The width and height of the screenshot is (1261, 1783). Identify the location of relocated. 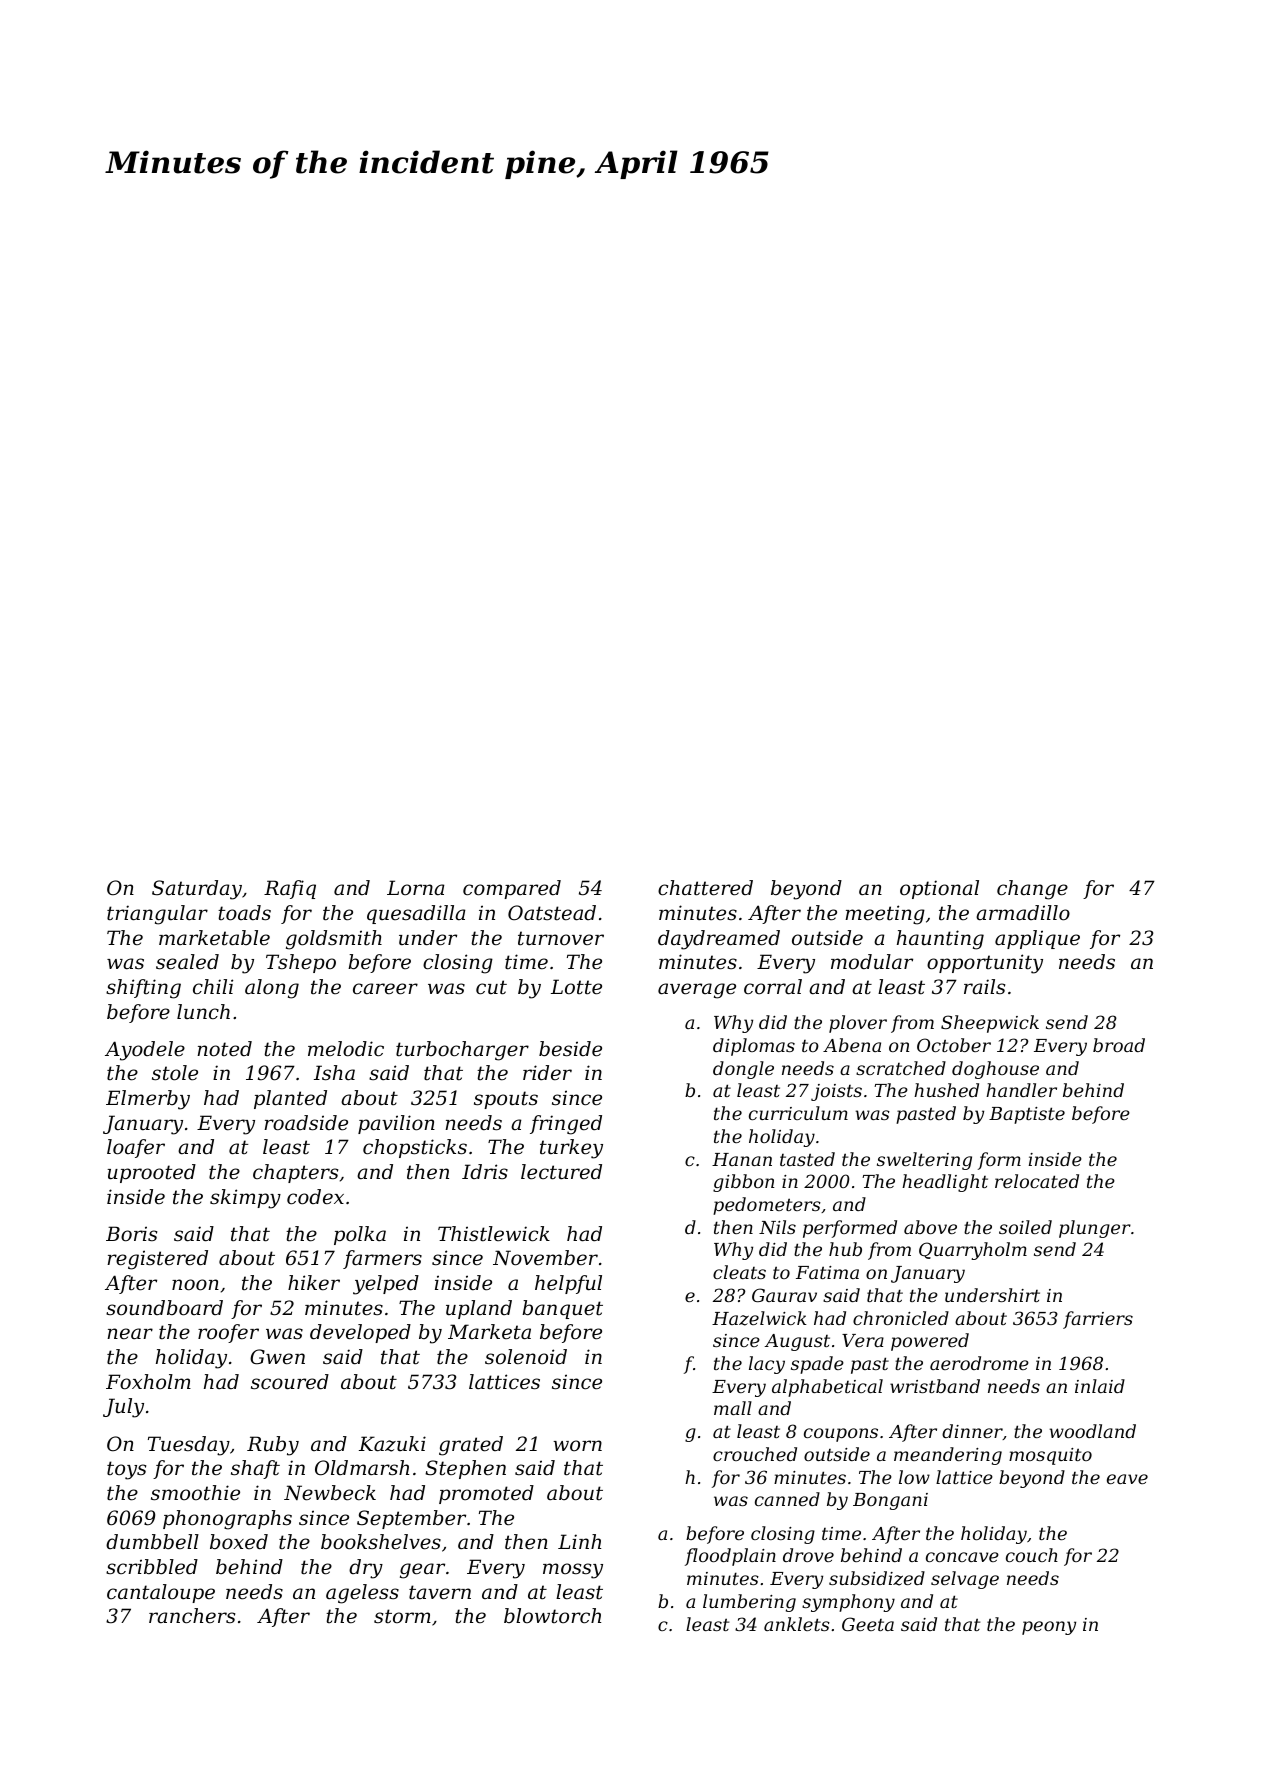
(1037, 1181).
